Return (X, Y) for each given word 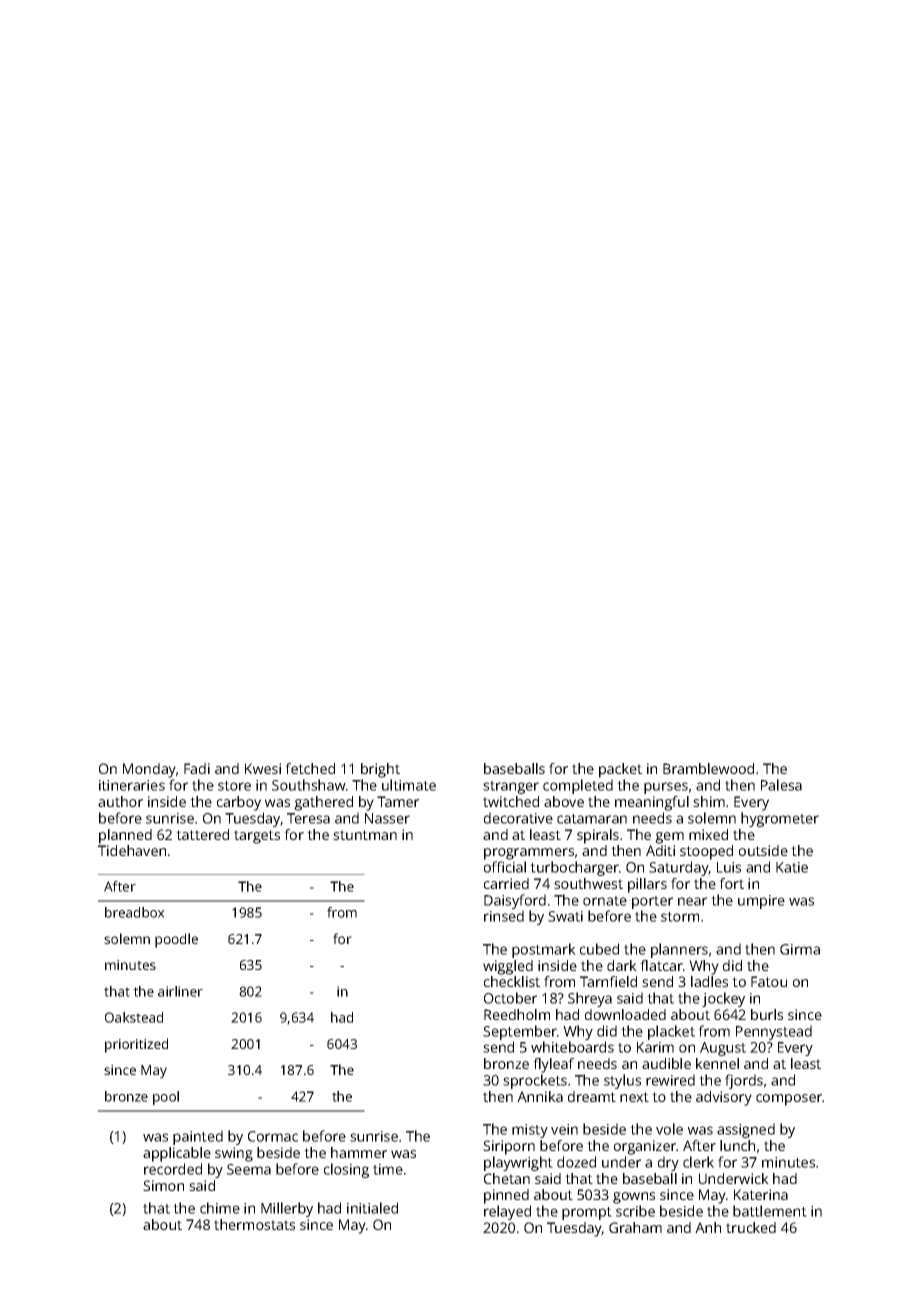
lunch (737, 1145)
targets (257, 837)
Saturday (679, 868)
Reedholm (517, 1014)
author (120, 801)
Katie (792, 867)
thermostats (254, 1224)
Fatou (769, 981)
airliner (180, 991)
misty (530, 1131)
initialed (372, 1208)
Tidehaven (132, 850)
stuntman (365, 835)
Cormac (273, 1136)
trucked (751, 1227)
